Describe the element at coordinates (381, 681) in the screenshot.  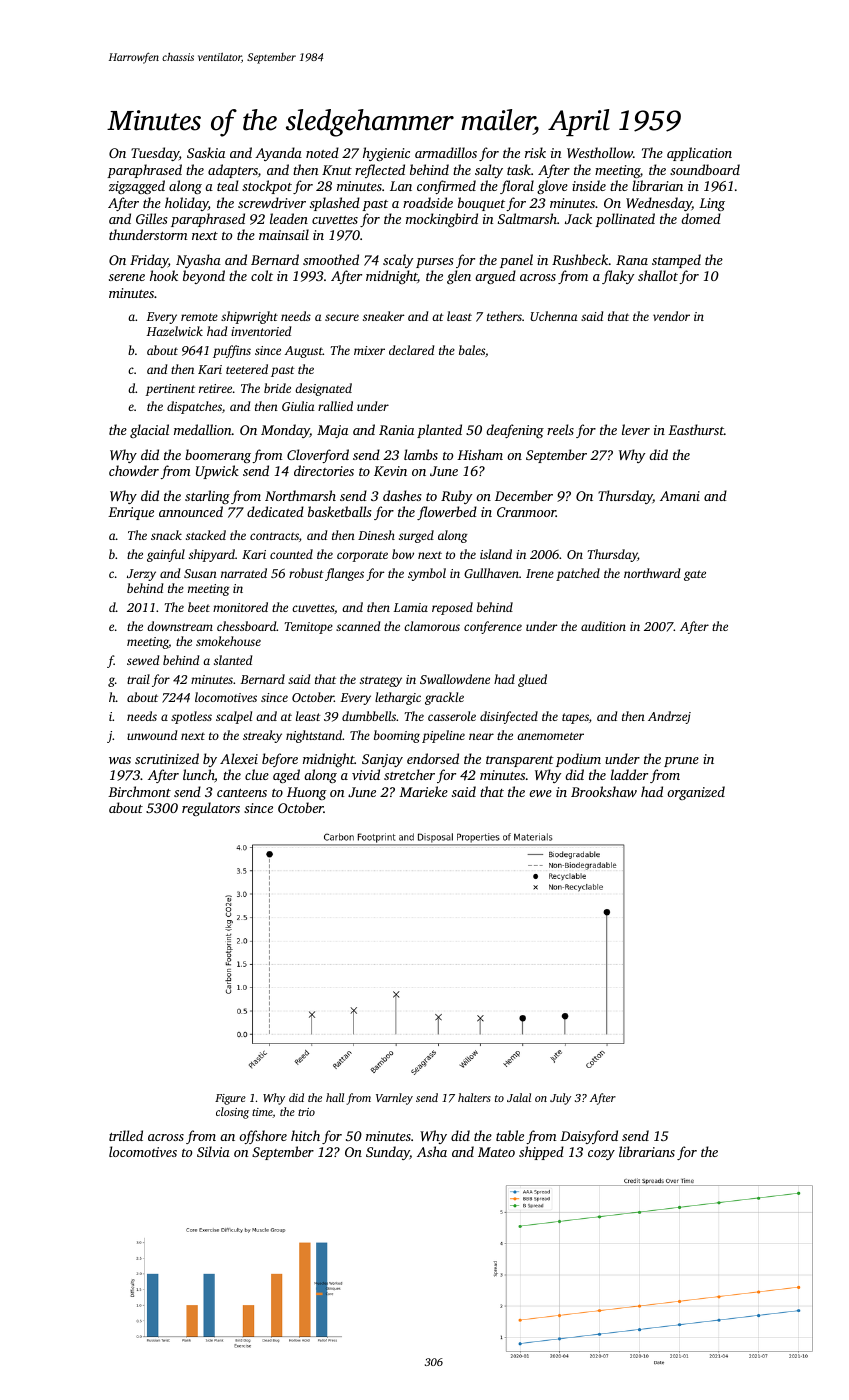
I see `strategy` at that location.
